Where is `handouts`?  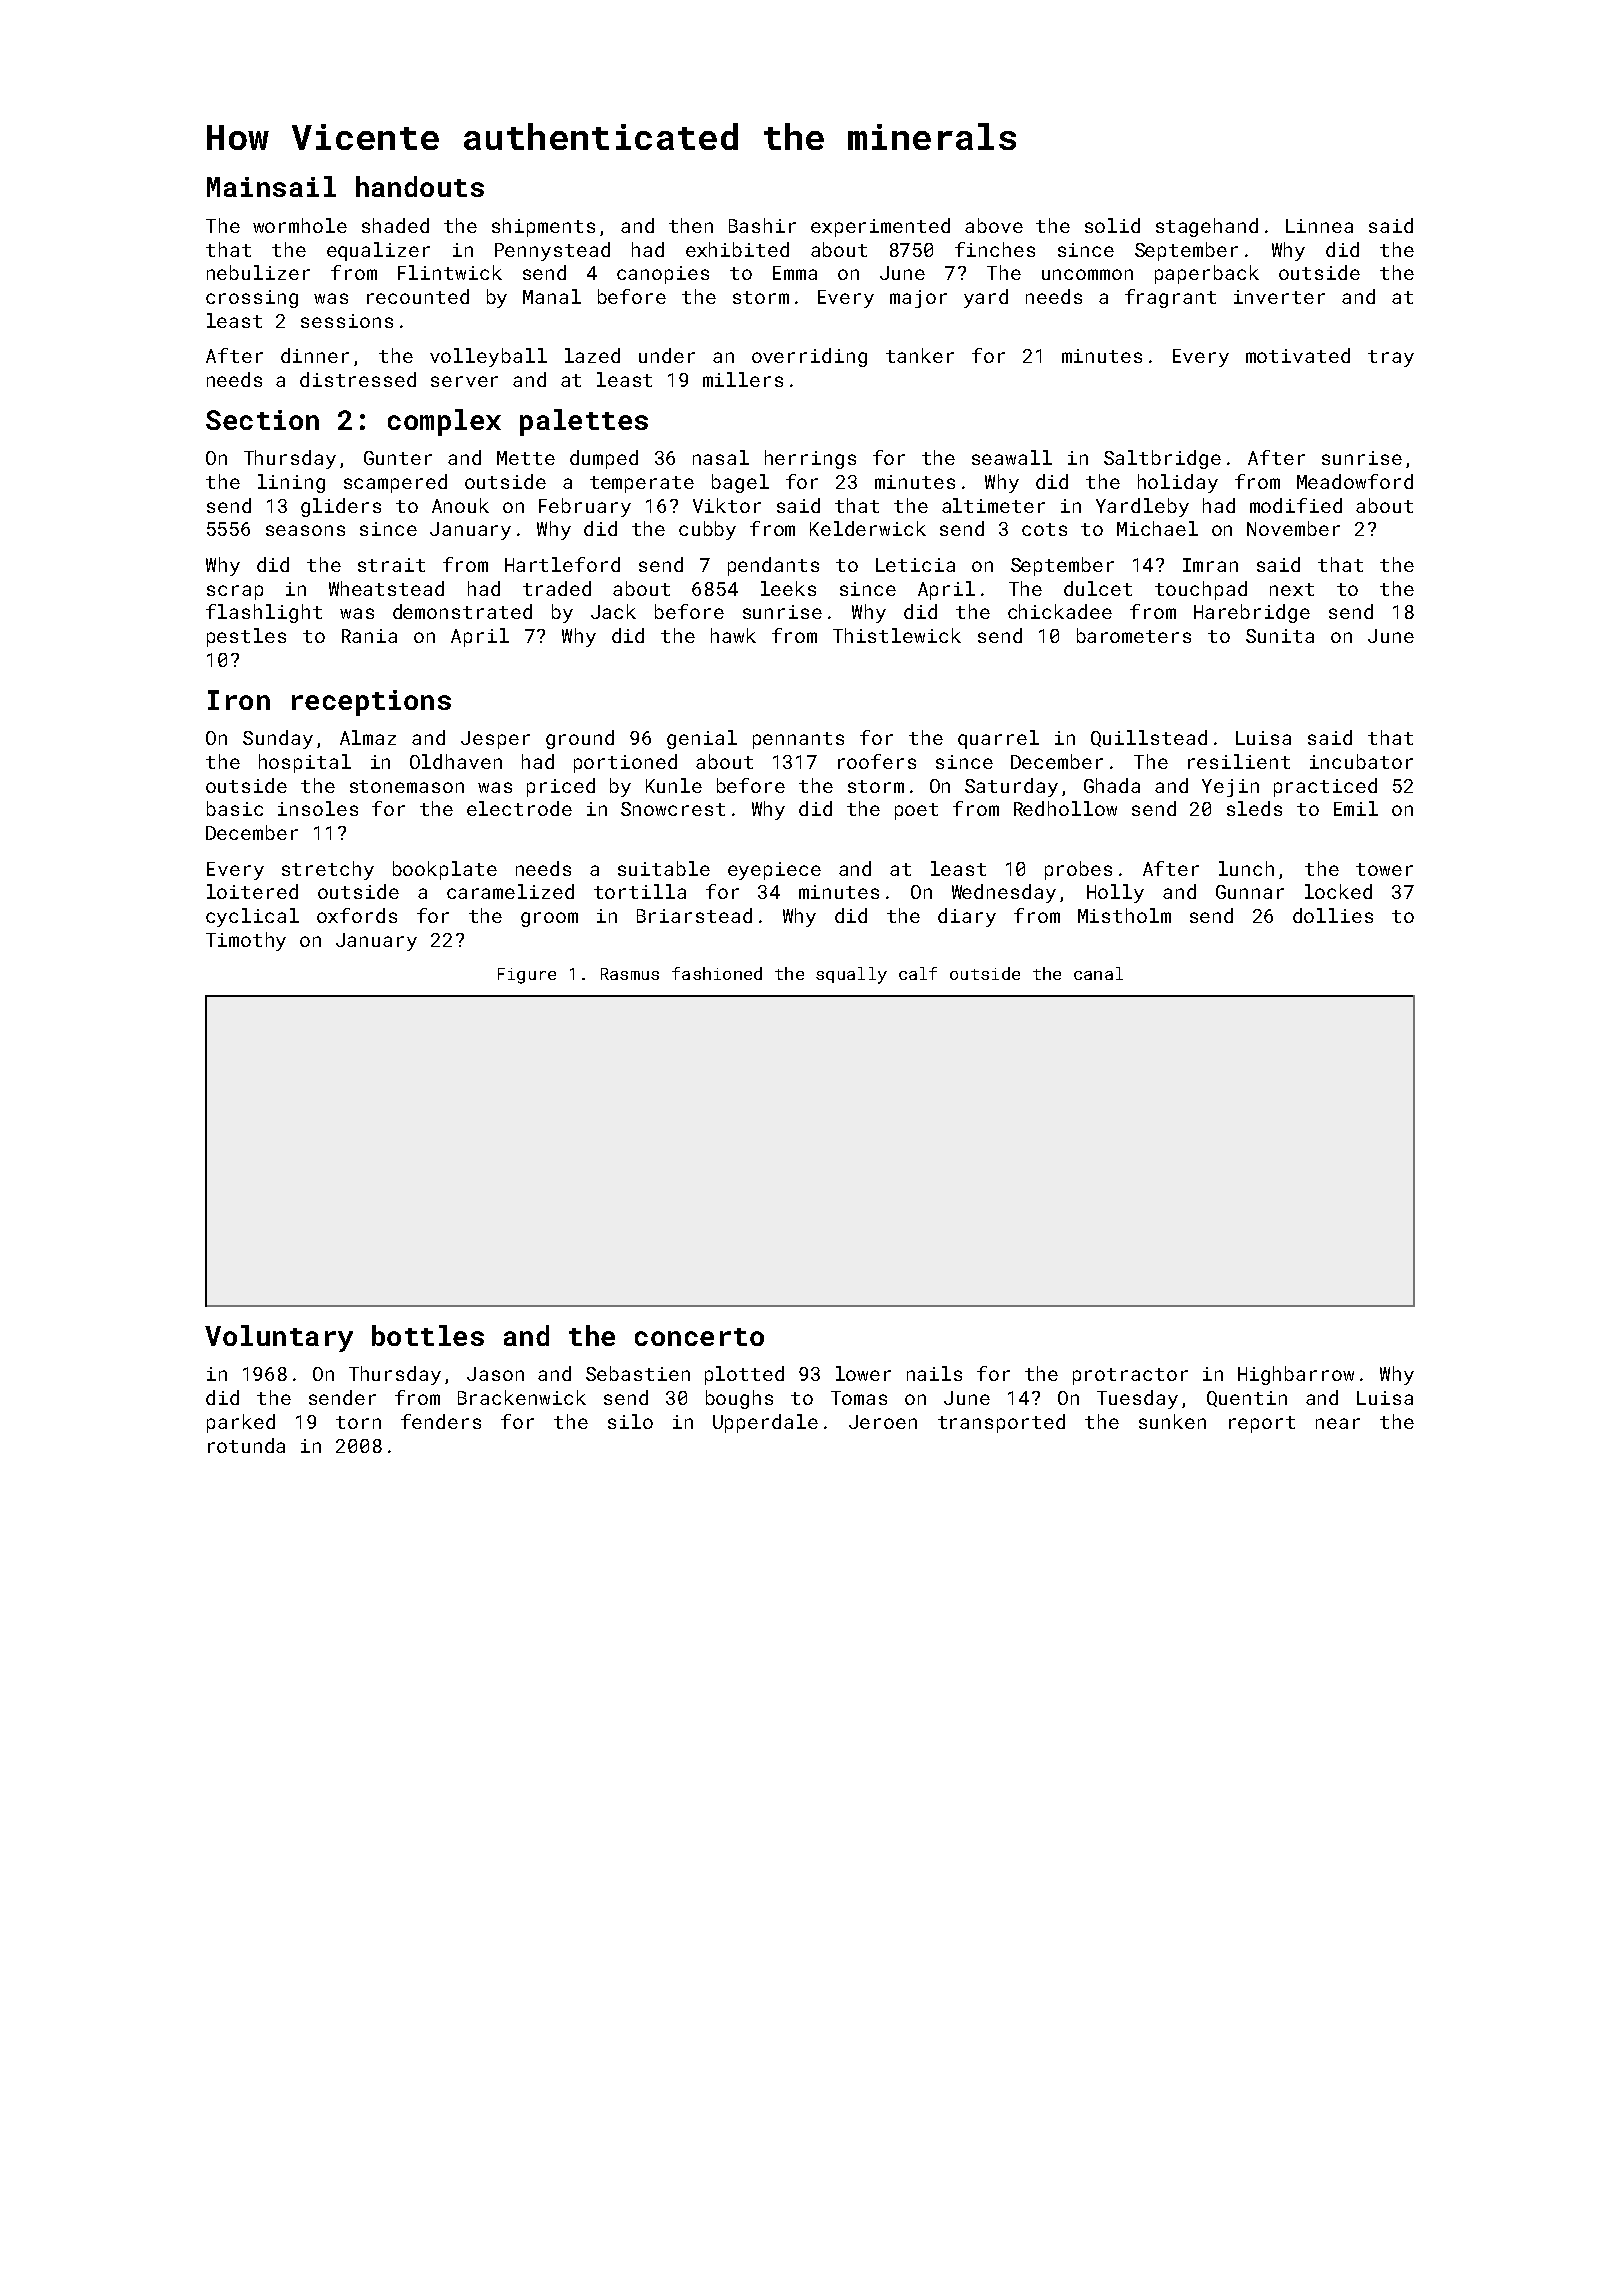
handouts is located at coordinates (420, 186).
